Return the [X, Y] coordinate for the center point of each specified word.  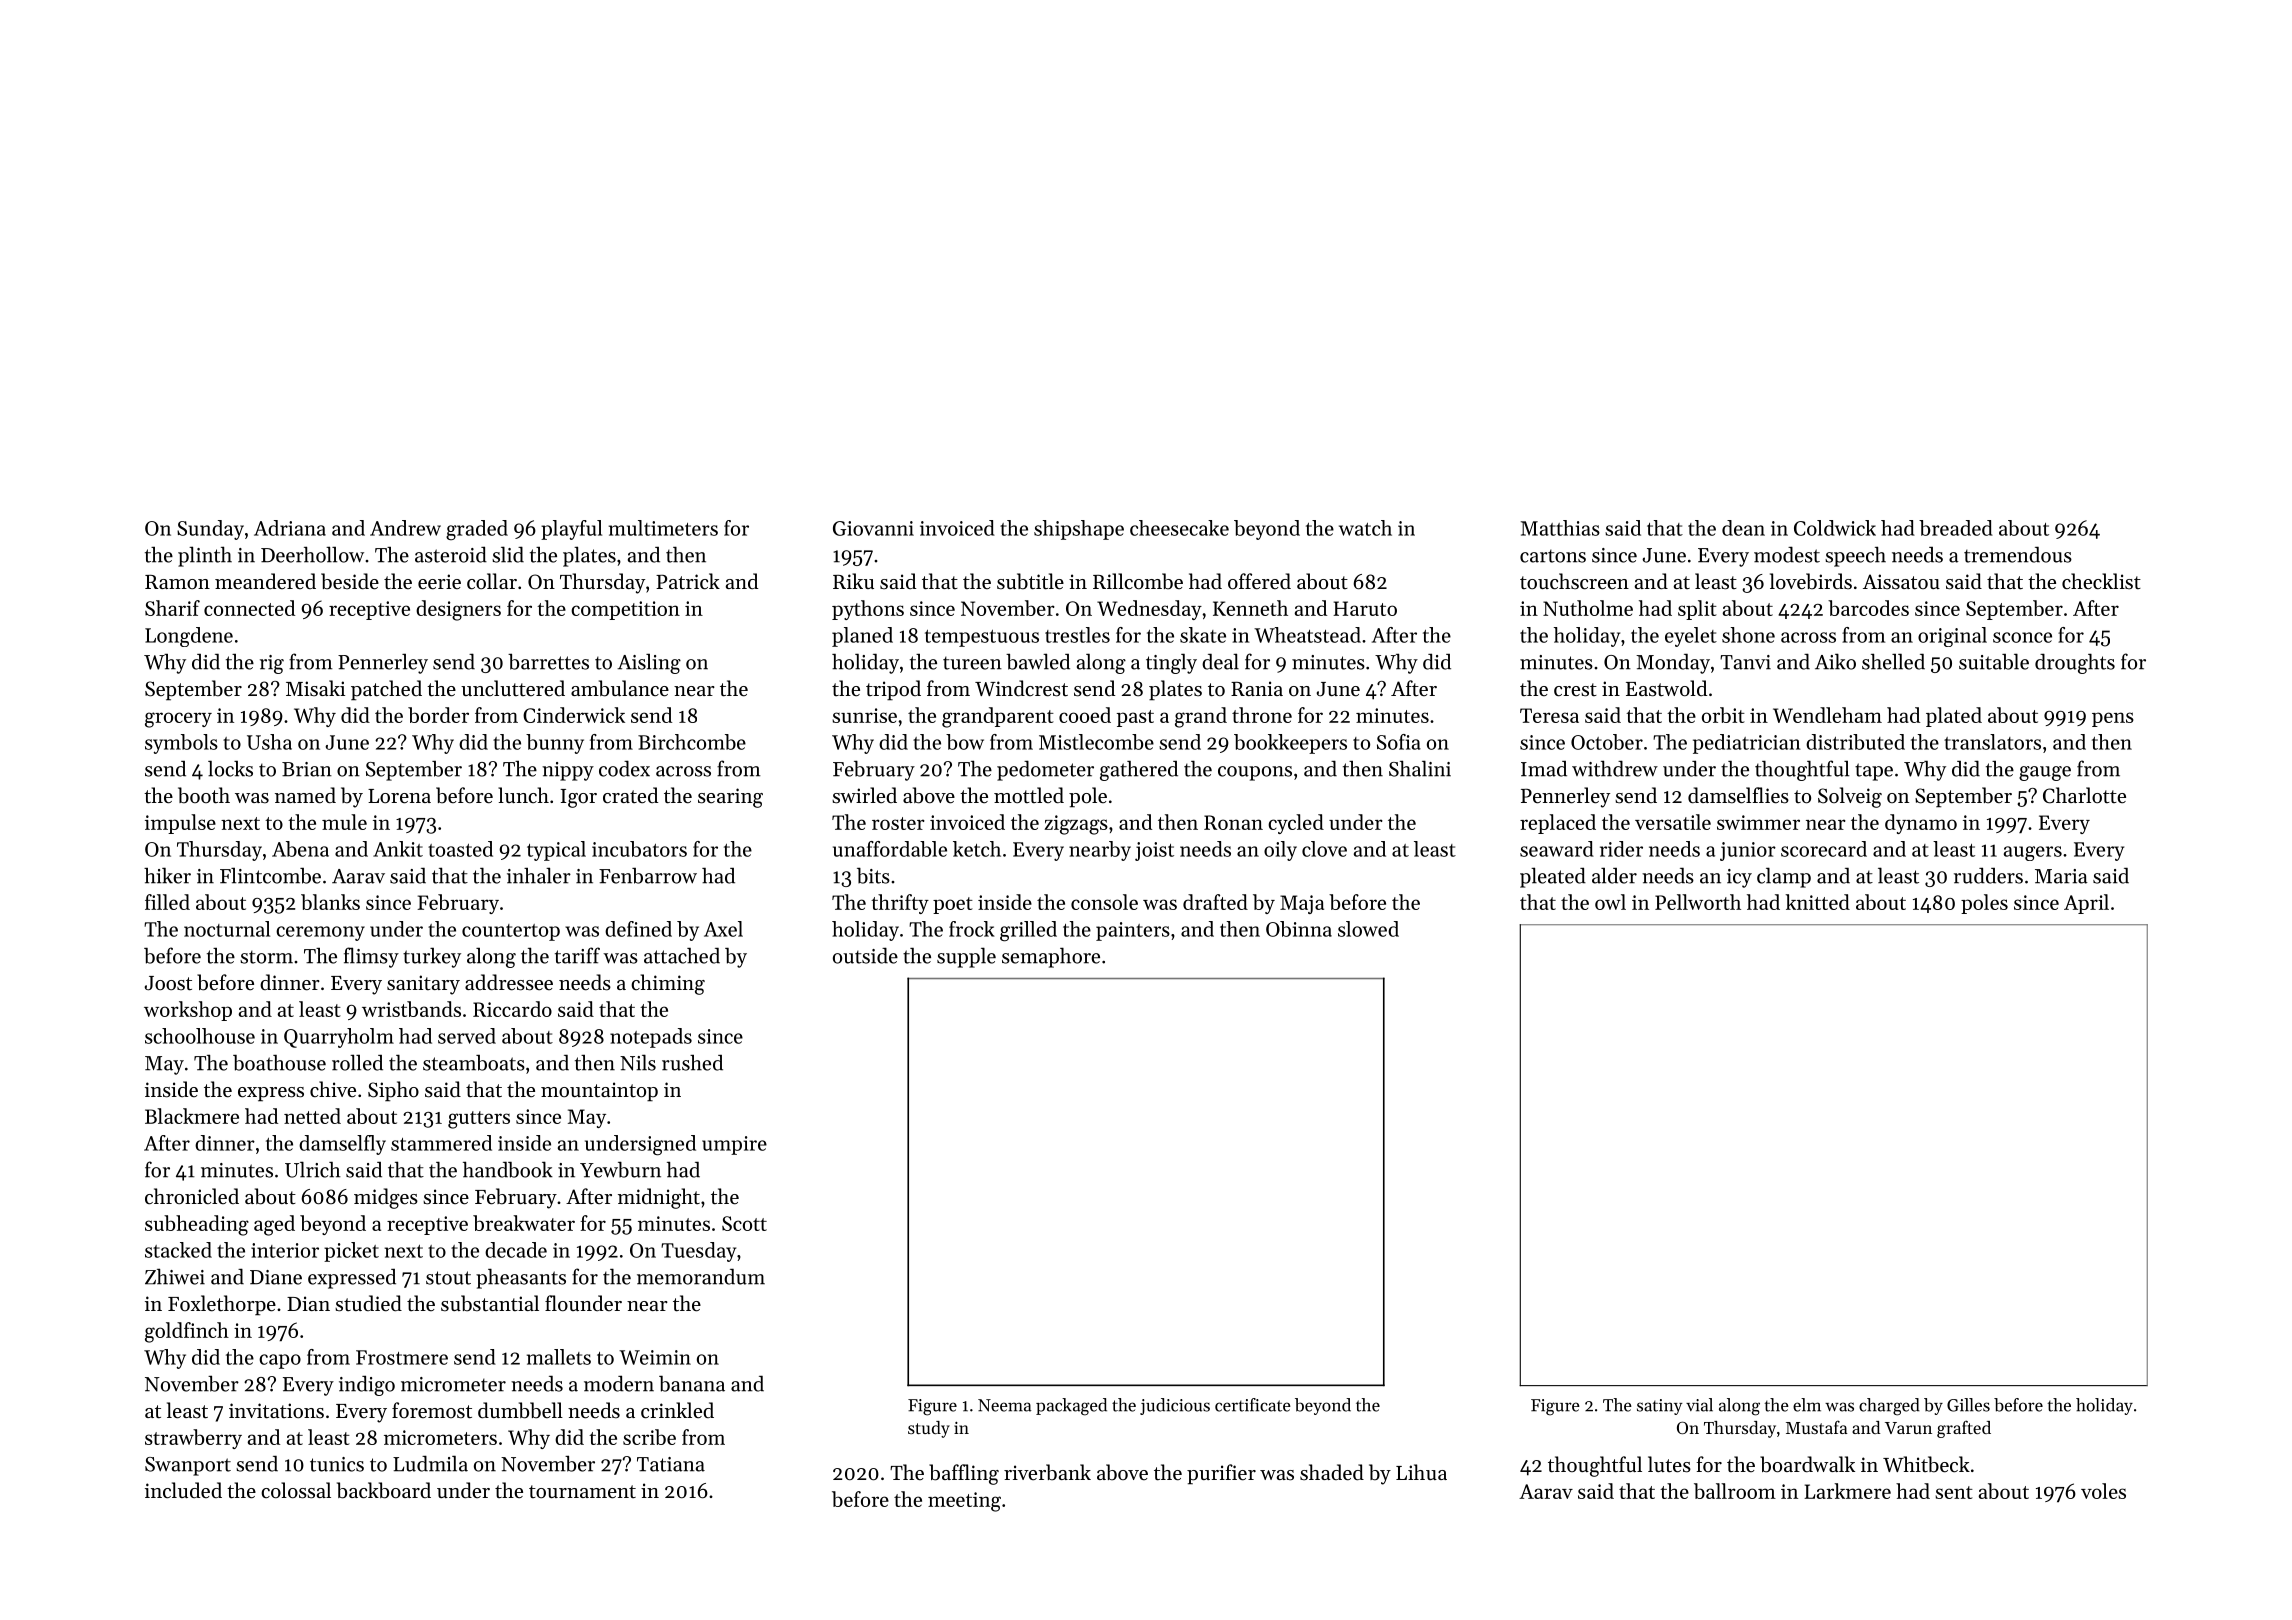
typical [556, 851]
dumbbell [520, 1410]
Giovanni [873, 528]
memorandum [701, 1276]
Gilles [1968, 1405]
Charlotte [2084, 795]
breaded [1956, 528]
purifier [1221, 1474]
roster [898, 823]
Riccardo [512, 1009]
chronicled [192, 1196]
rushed [692, 1063]
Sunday [210, 530]
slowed [1368, 929]
